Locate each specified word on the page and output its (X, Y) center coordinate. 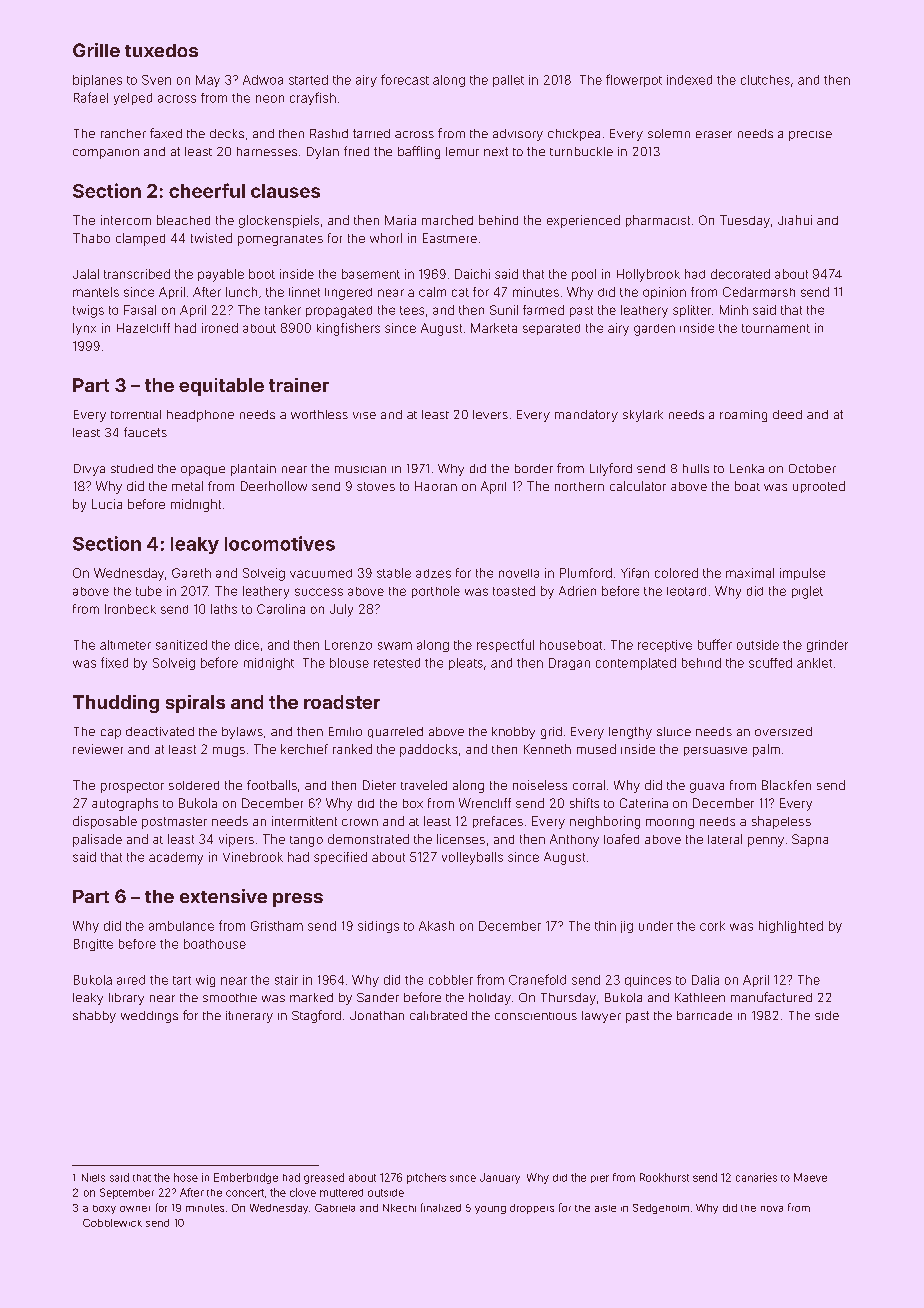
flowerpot (634, 80)
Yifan (635, 573)
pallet (508, 81)
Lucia (107, 504)
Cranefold (537, 979)
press (298, 900)
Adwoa (263, 80)
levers (490, 414)
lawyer (601, 1017)
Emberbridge (246, 1178)
